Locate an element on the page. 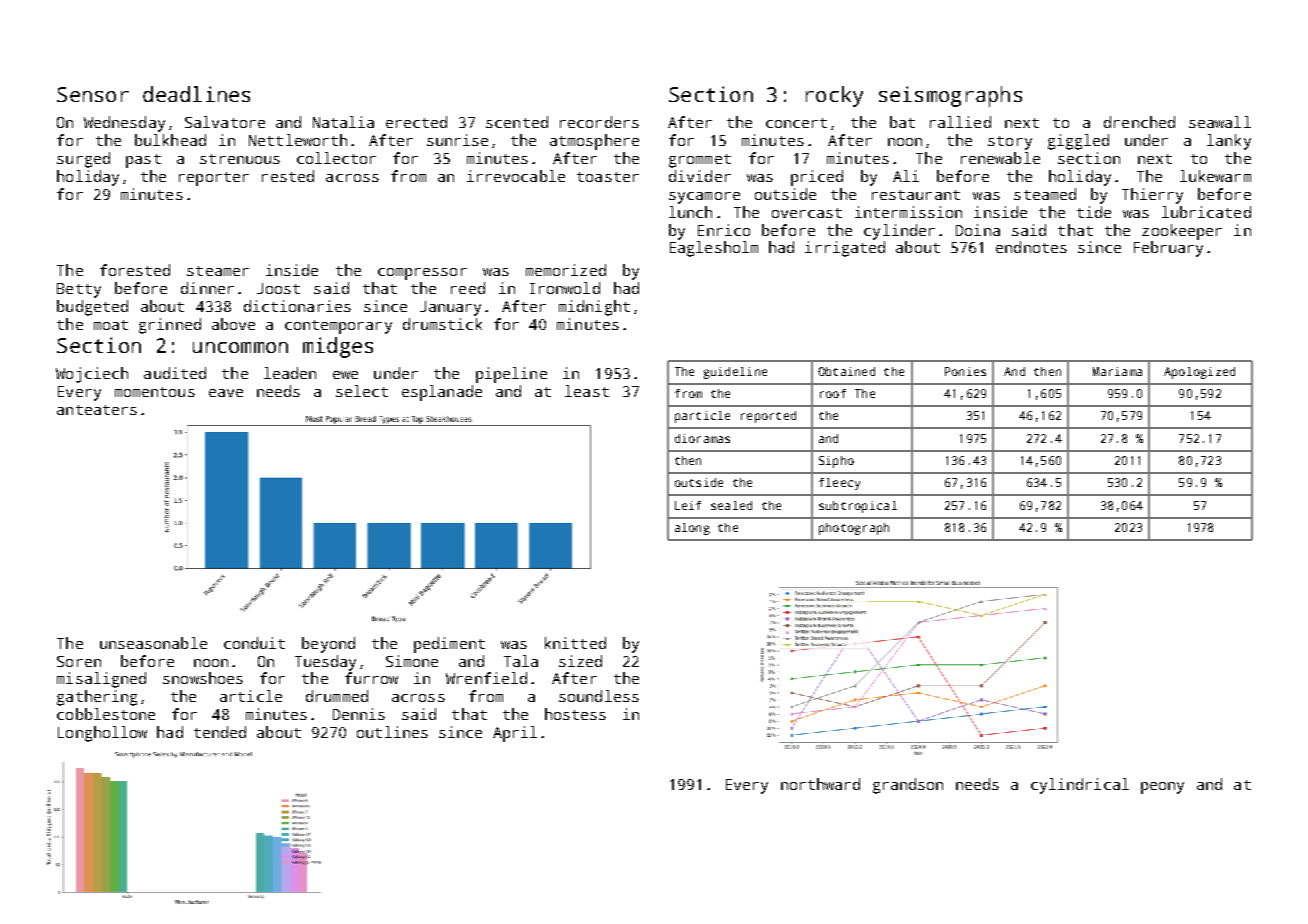 Image resolution: width=1308 pixels, height=924 pixels. Mariama is located at coordinates (1117, 371).
